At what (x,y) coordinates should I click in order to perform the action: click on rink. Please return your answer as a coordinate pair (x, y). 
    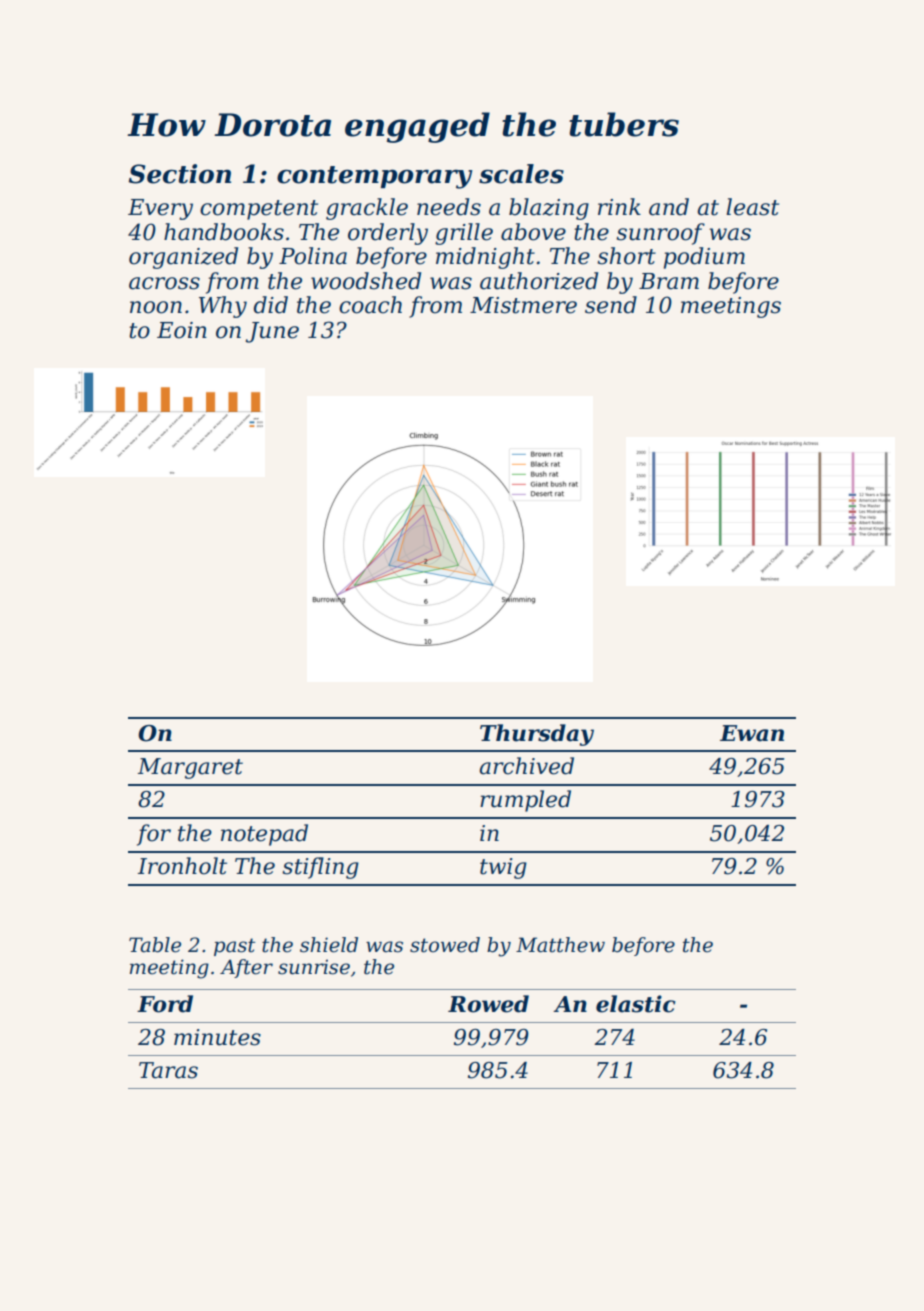
    Looking at the image, I should click on (619, 206).
